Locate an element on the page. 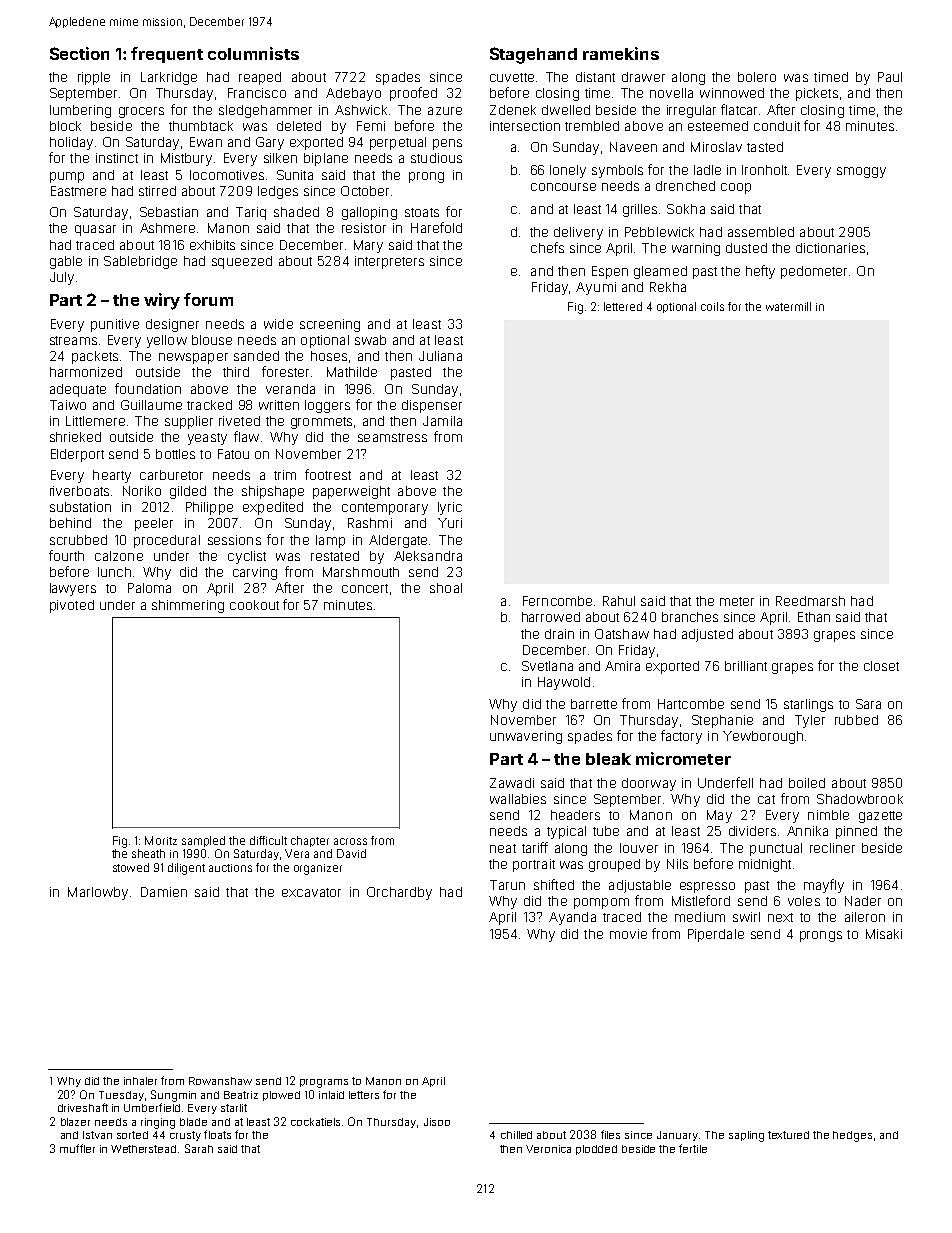  Veronica is located at coordinates (548, 1149).
